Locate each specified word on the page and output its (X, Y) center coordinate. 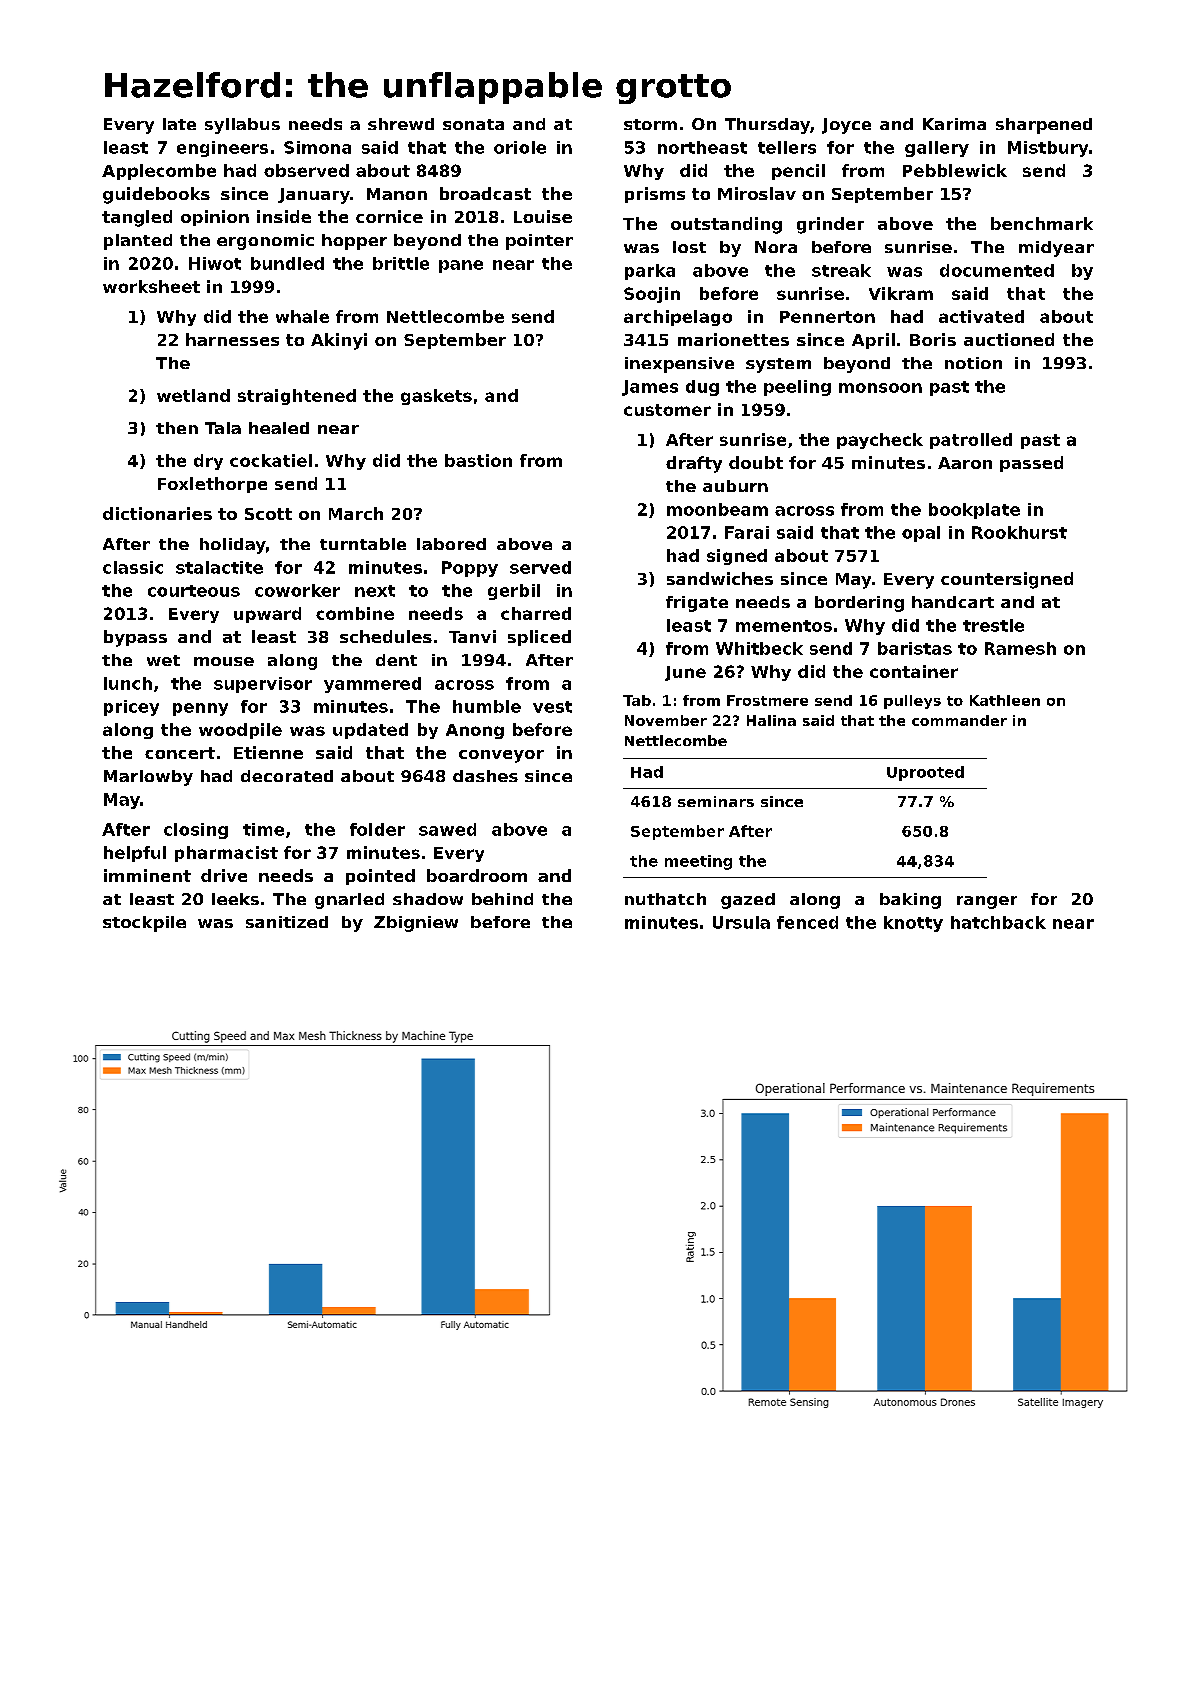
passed (1031, 464)
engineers (222, 149)
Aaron (965, 463)
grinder (830, 225)
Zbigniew (416, 924)
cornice (389, 216)
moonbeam (717, 509)
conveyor (501, 756)
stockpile (144, 924)
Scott (268, 514)
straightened (297, 397)
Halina (771, 720)
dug (702, 388)
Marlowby (148, 778)
